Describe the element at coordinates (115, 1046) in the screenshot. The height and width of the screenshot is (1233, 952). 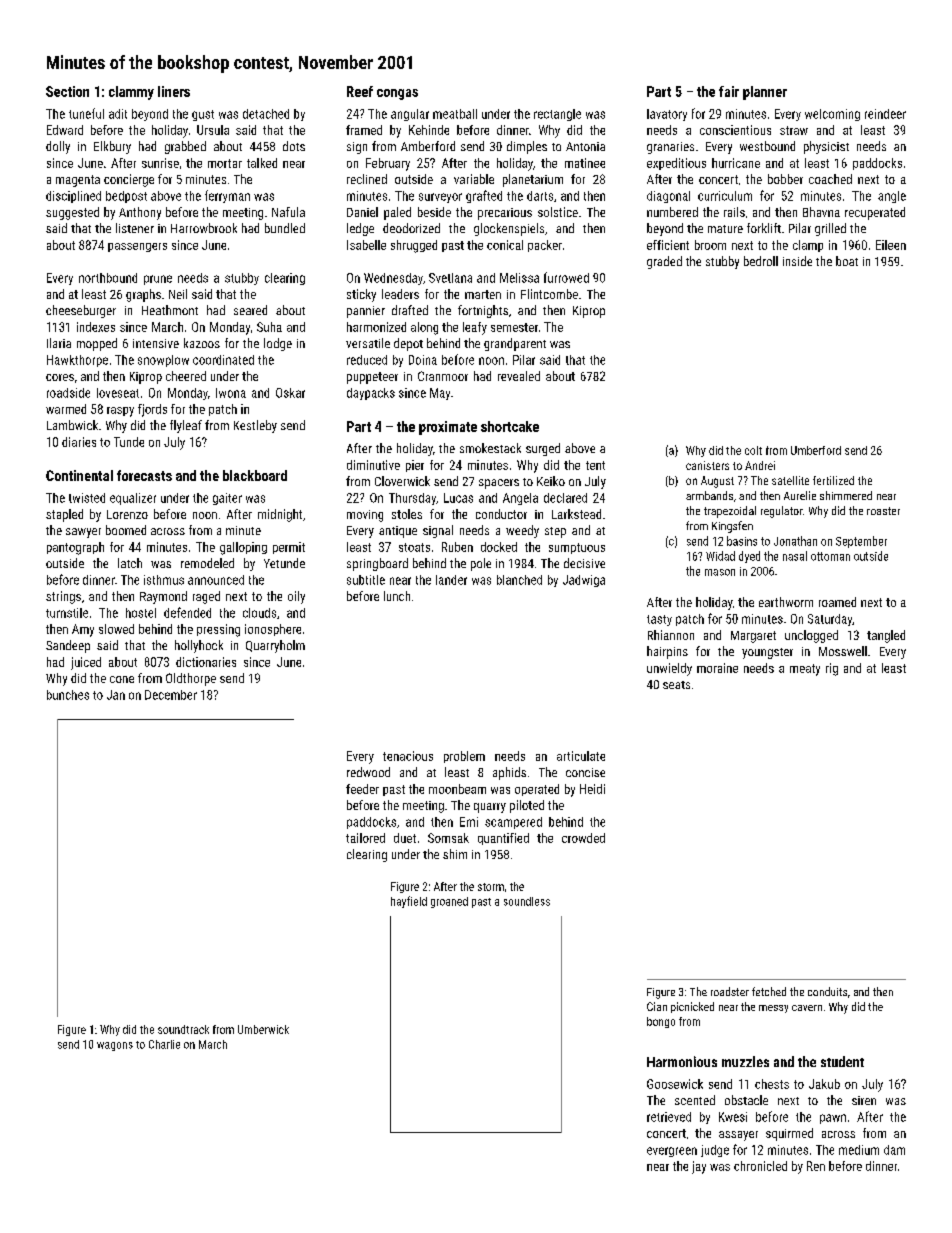
I see `wagons` at that location.
